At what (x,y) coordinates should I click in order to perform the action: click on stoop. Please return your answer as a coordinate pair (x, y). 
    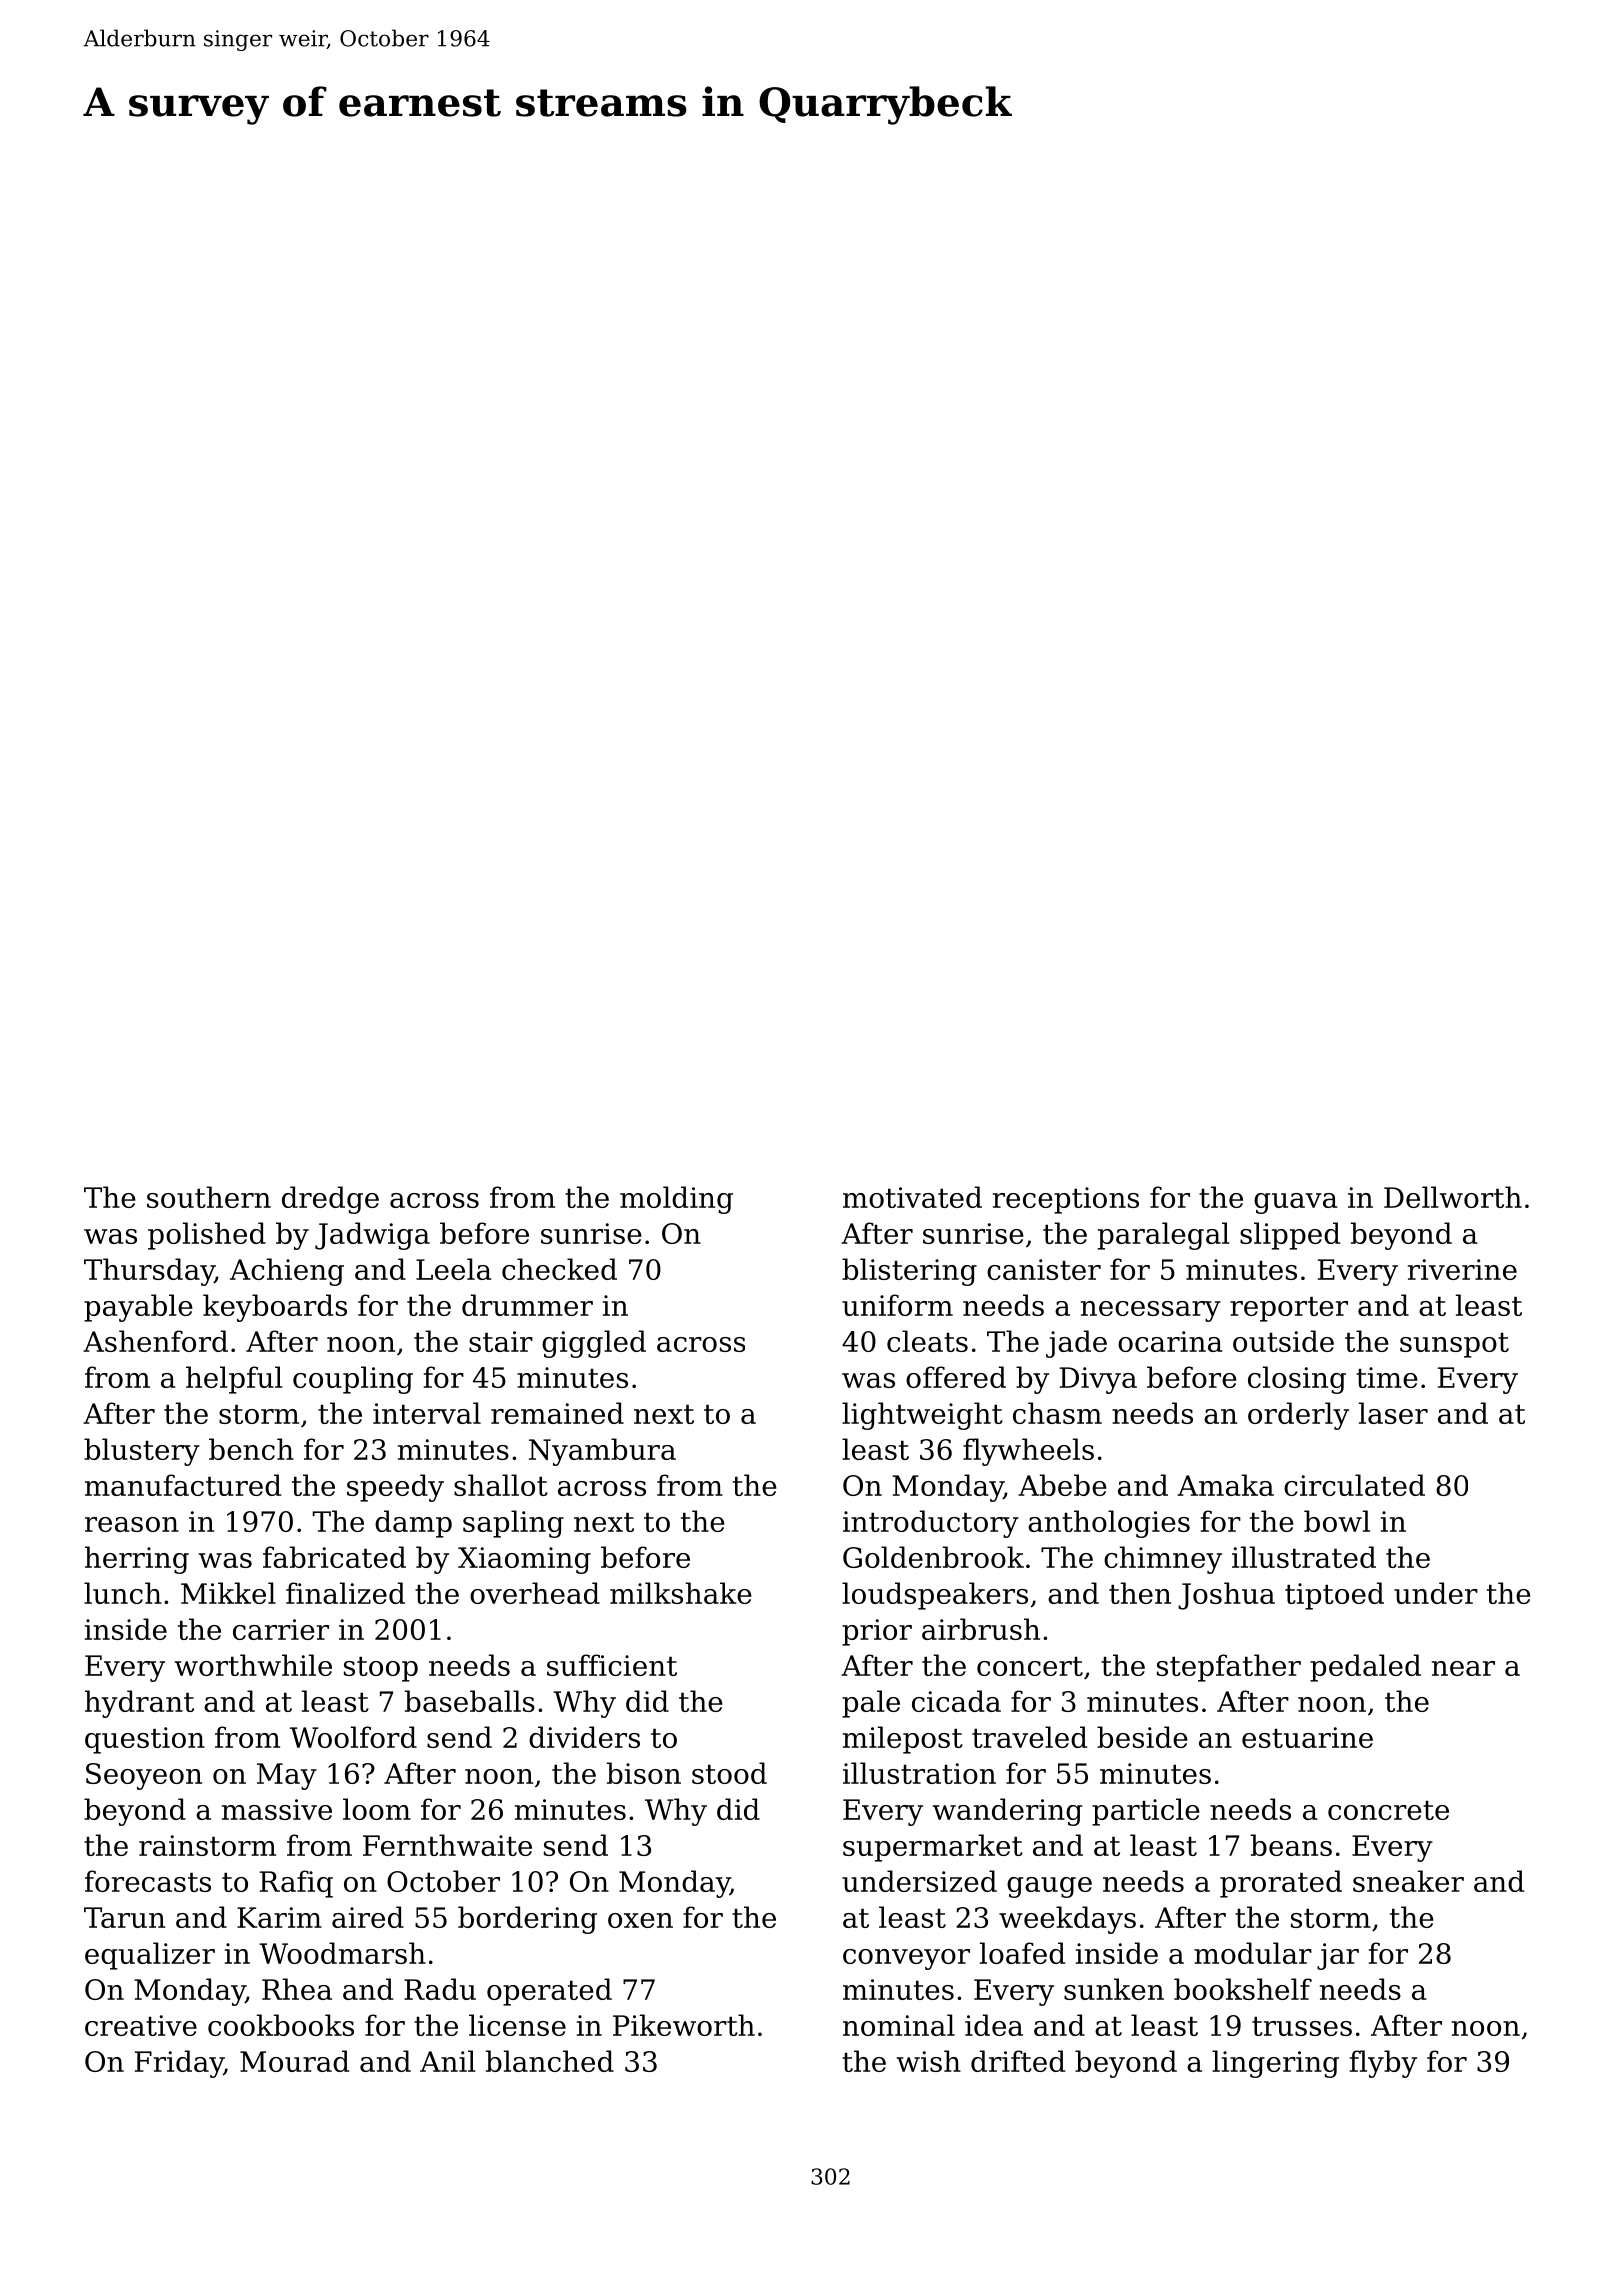
    Looking at the image, I should click on (381, 1669).
